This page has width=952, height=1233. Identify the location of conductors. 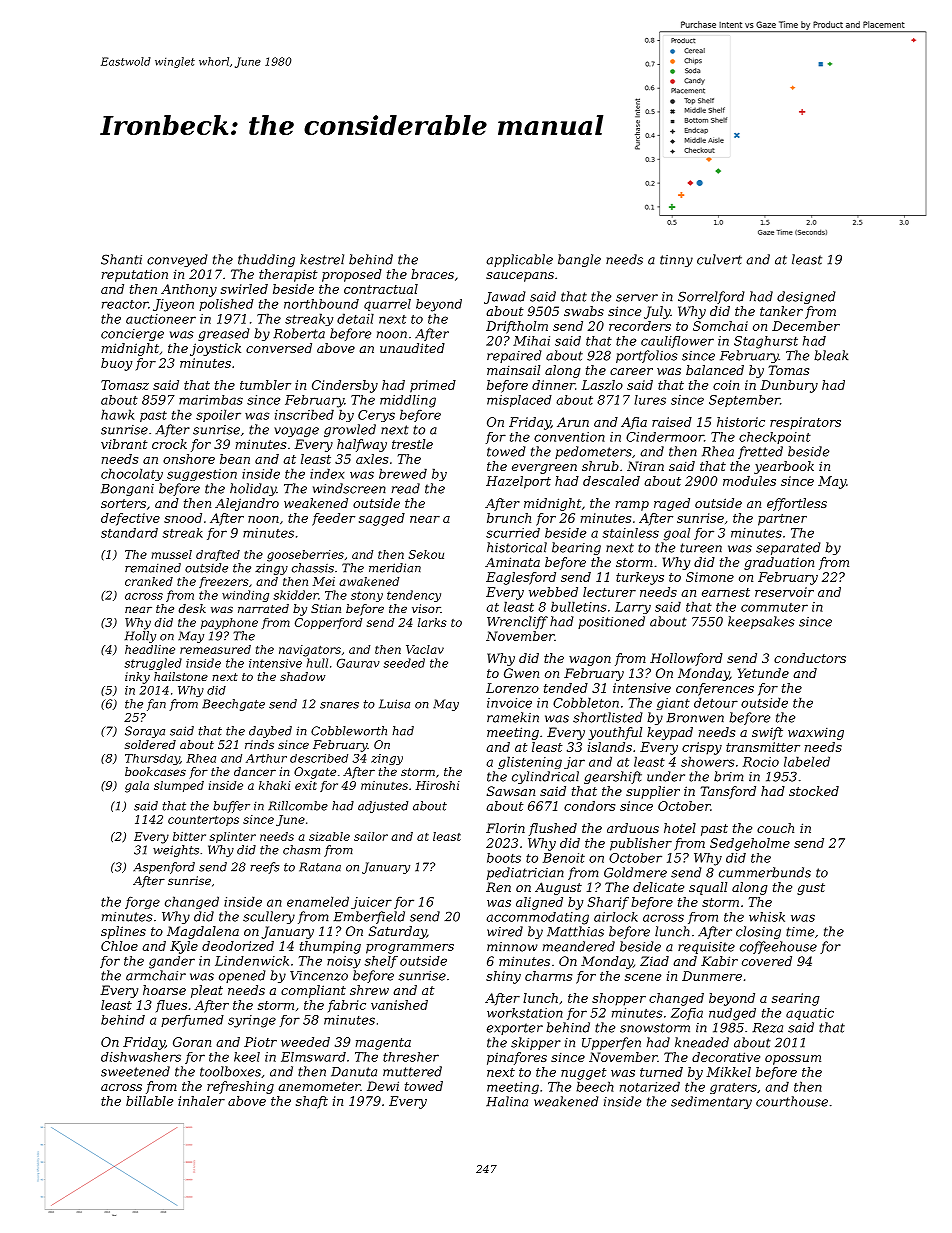
(810, 658).
